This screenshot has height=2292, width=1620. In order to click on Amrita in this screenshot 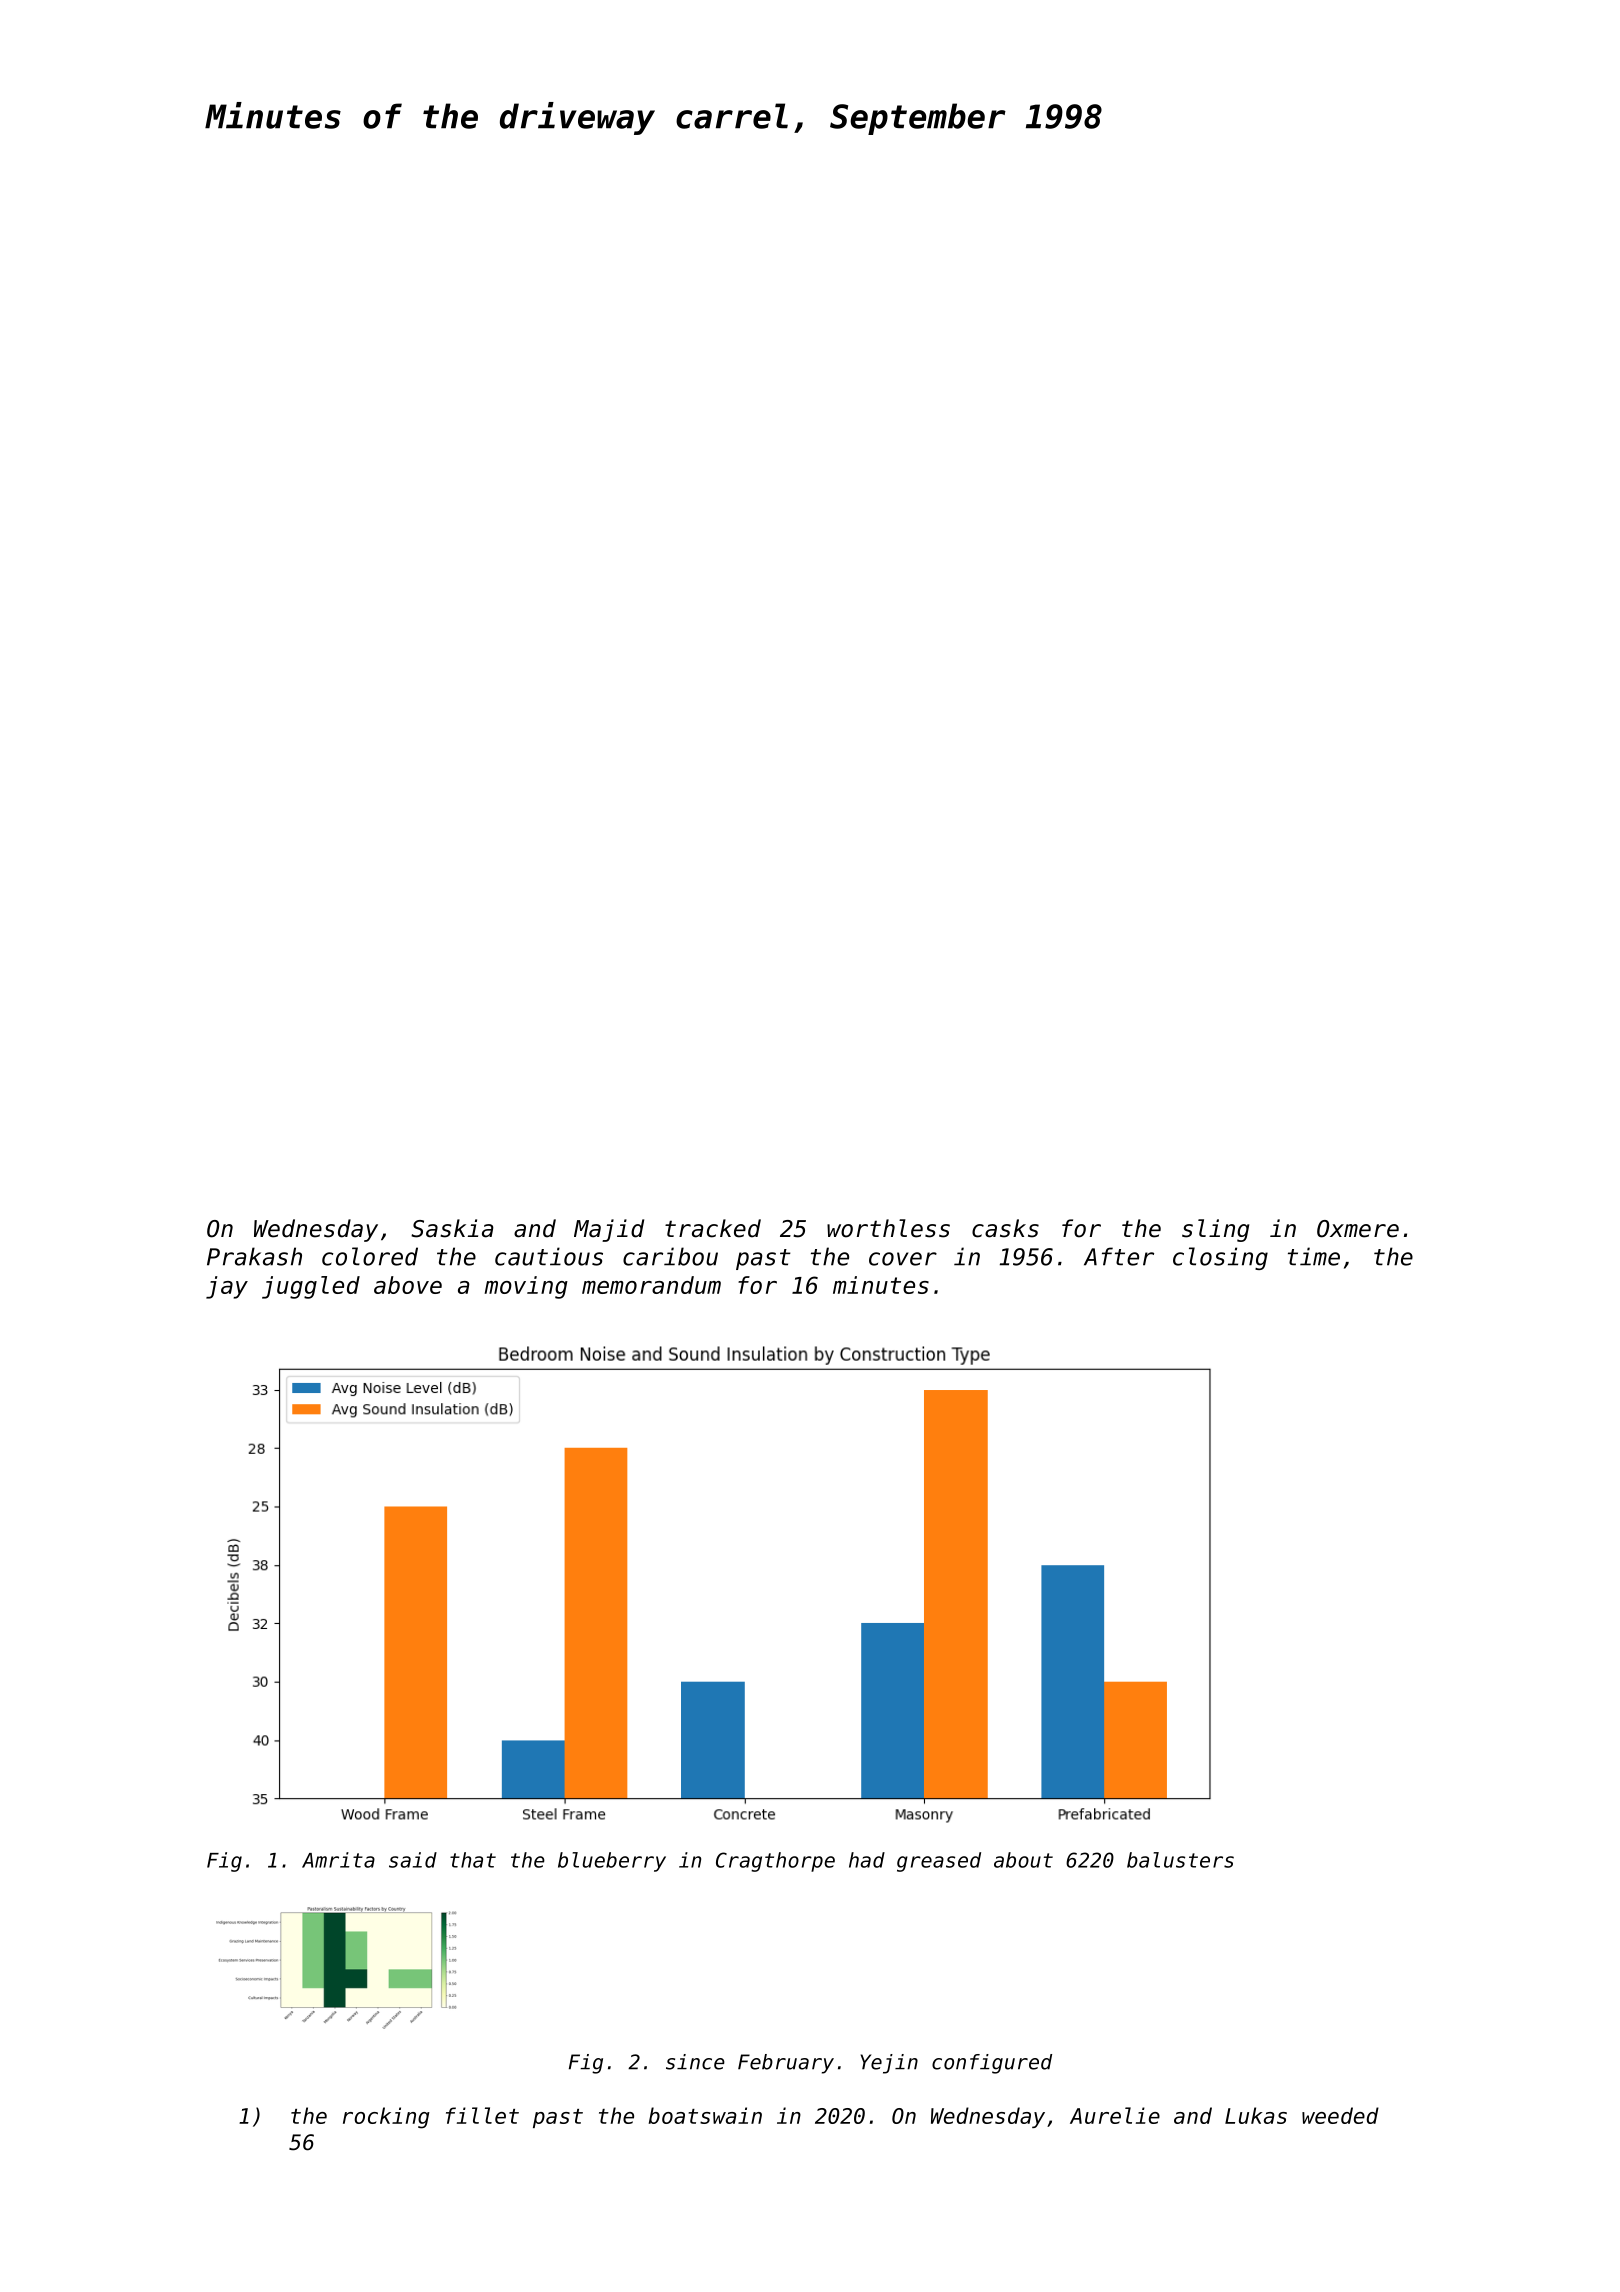, I will do `click(338, 1860)`.
